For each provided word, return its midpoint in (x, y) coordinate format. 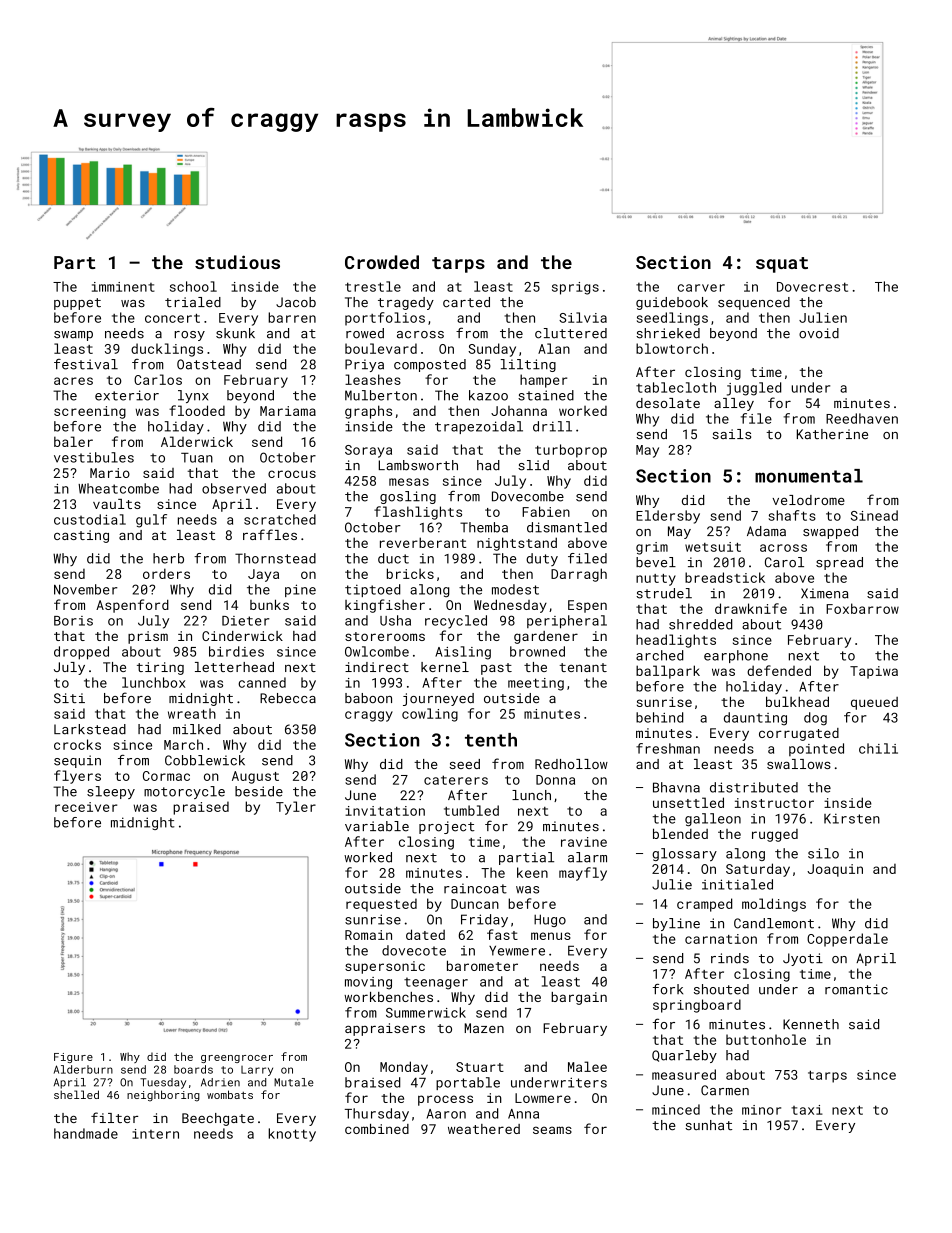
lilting (528, 365)
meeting (536, 684)
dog (815, 719)
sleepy (111, 792)
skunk (235, 333)
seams (552, 1130)
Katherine (832, 434)
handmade (86, 1133)
